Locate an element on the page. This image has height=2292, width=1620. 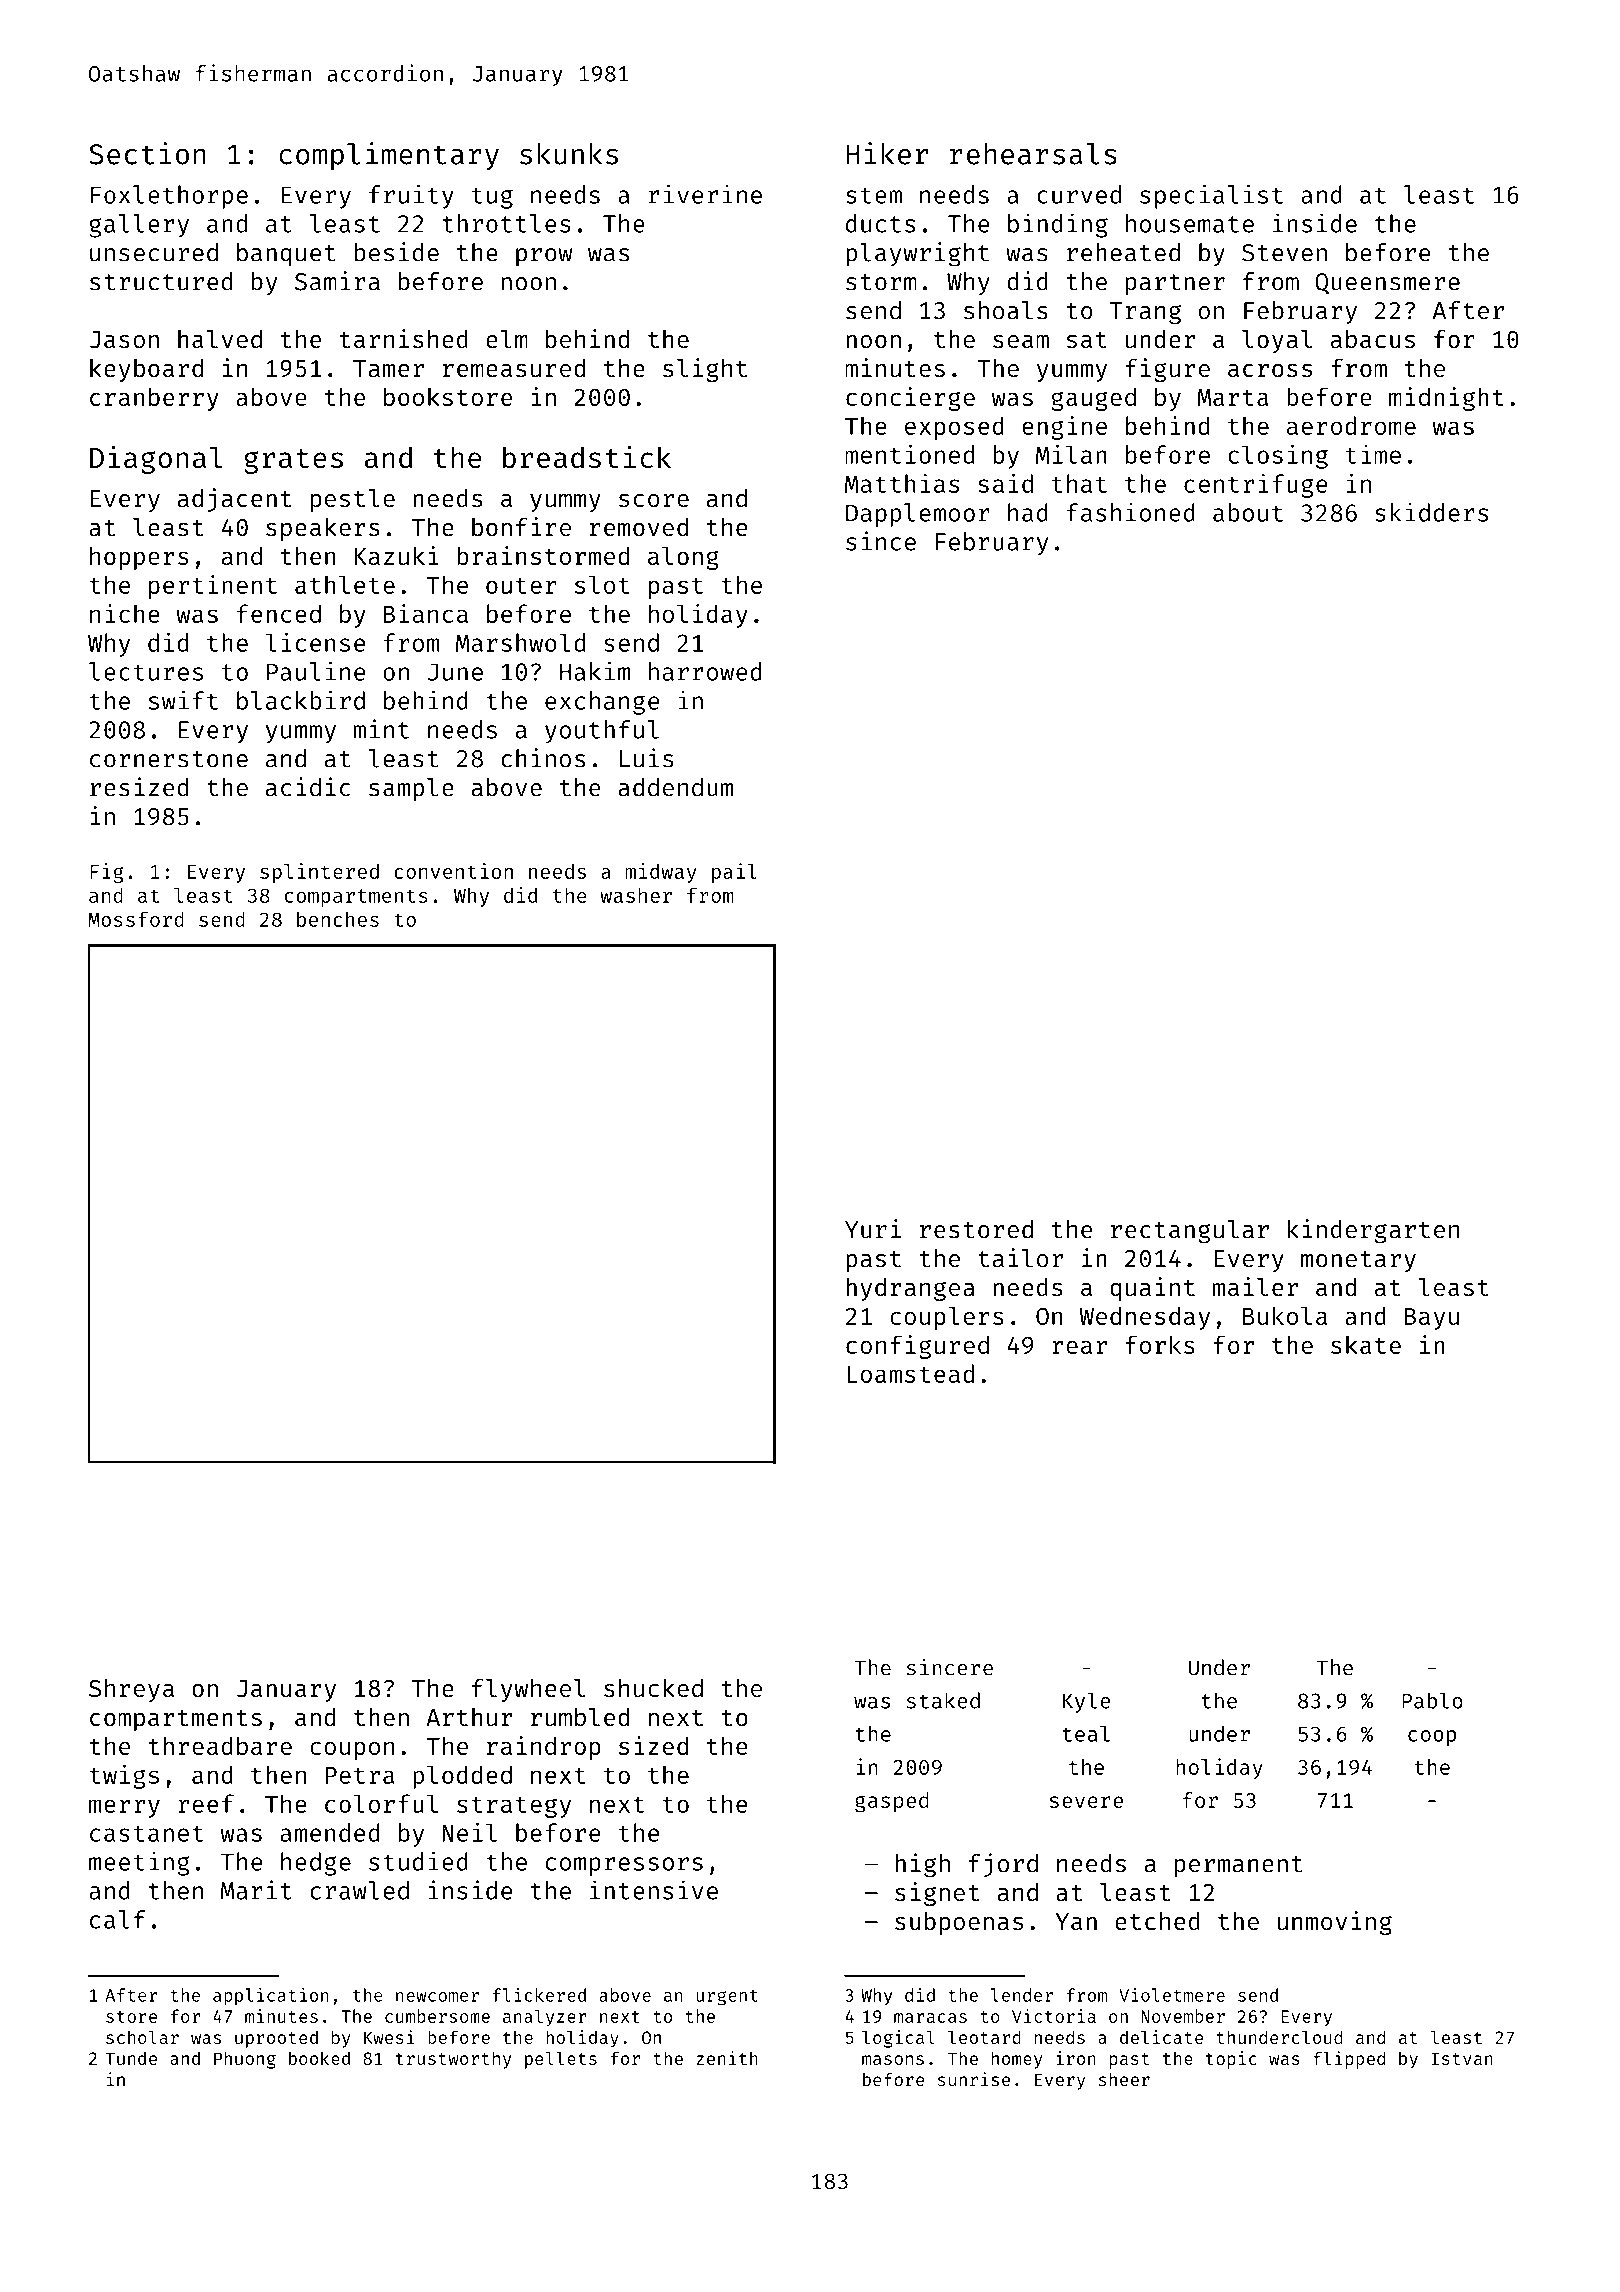
Shreya is located at coordinates (131, 1690).
